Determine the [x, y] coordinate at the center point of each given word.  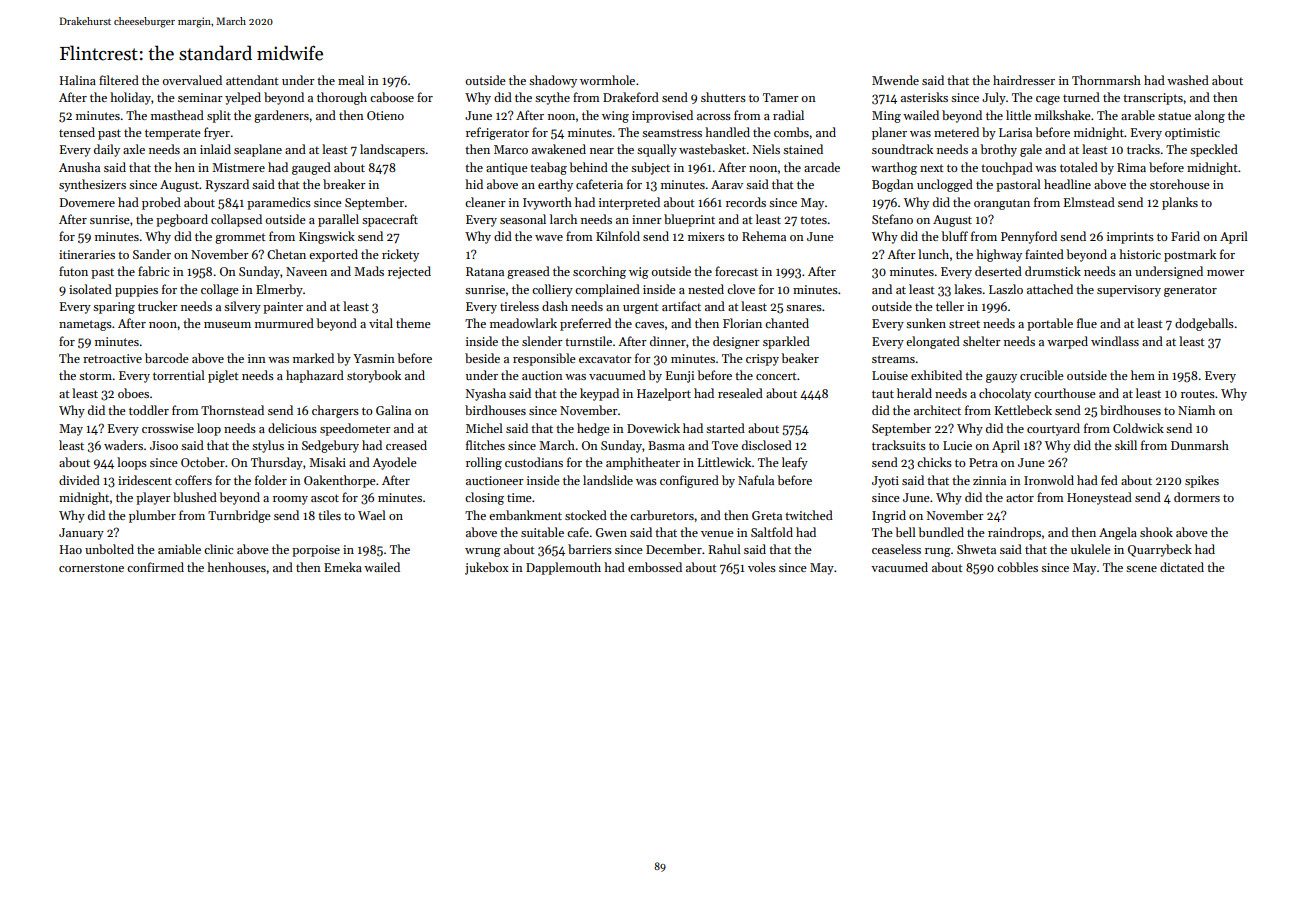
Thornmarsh [1106, 80]
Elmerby [279, 290]
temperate [173, 134]
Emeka [343, 567]
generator [1190, 291]
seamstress [672, 133]
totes [813, 220]
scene [1141, 569]
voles [762, 567]
